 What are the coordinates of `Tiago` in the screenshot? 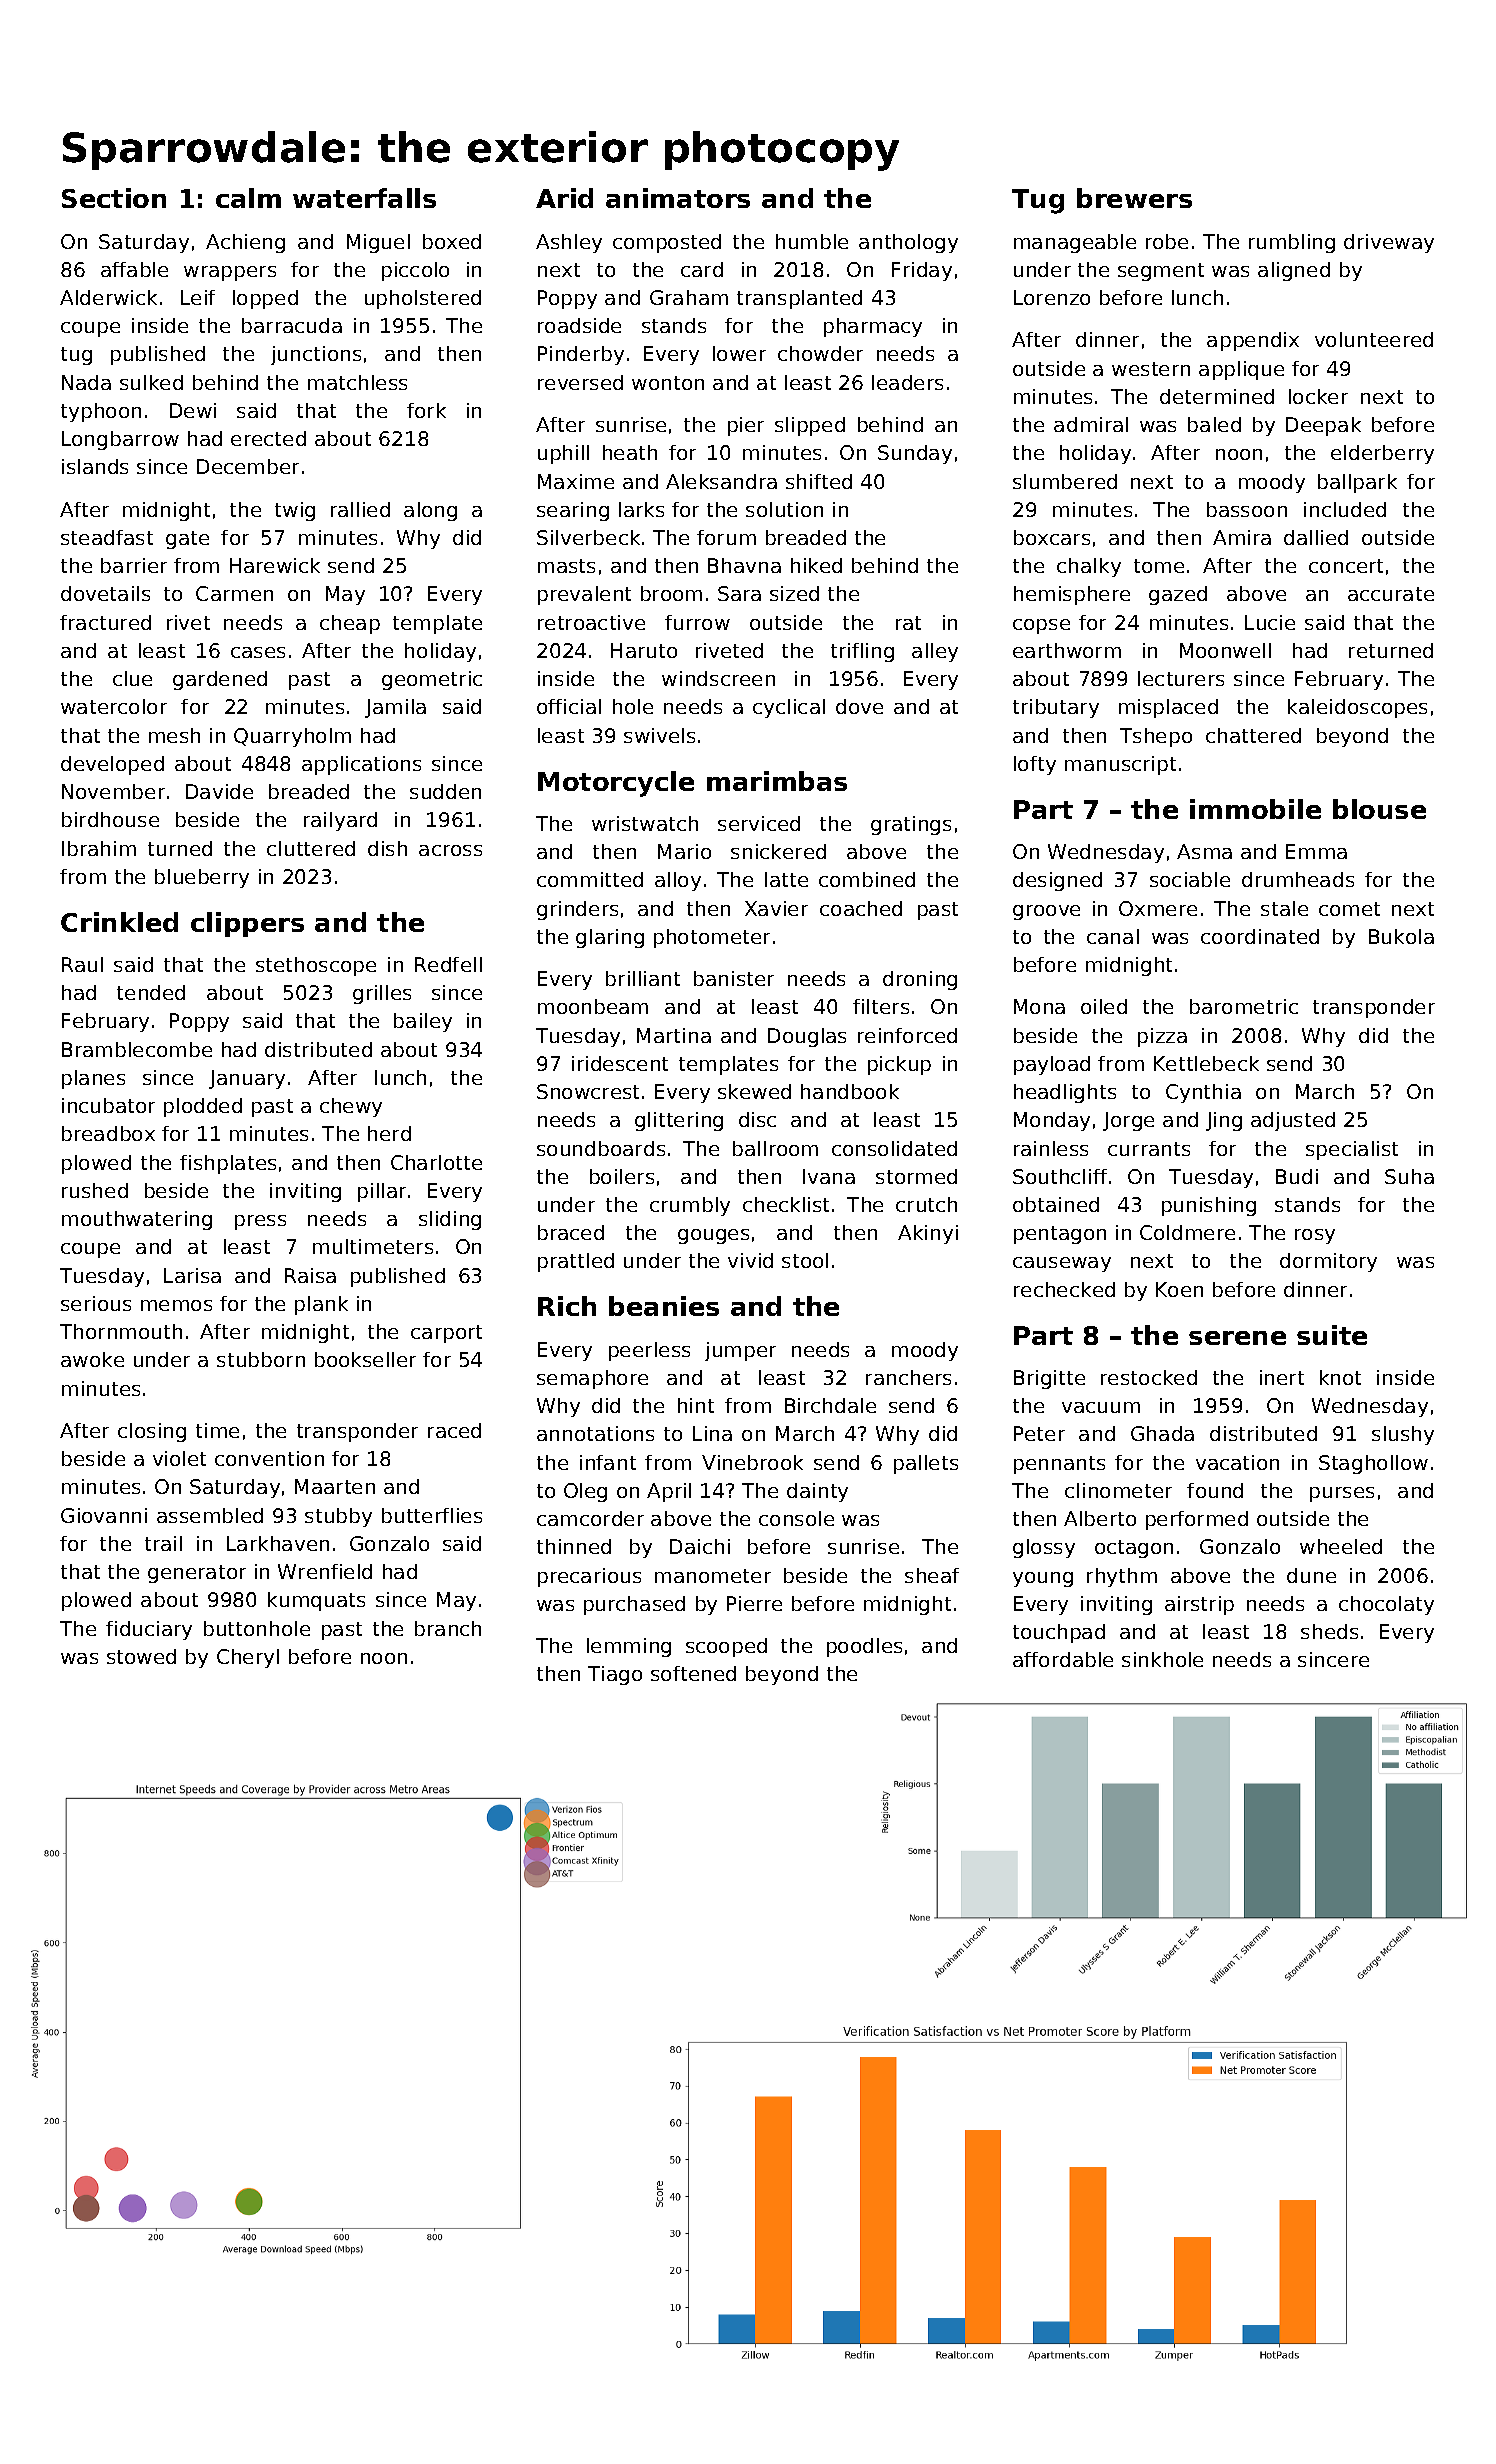 It's located at (615, 1675).
